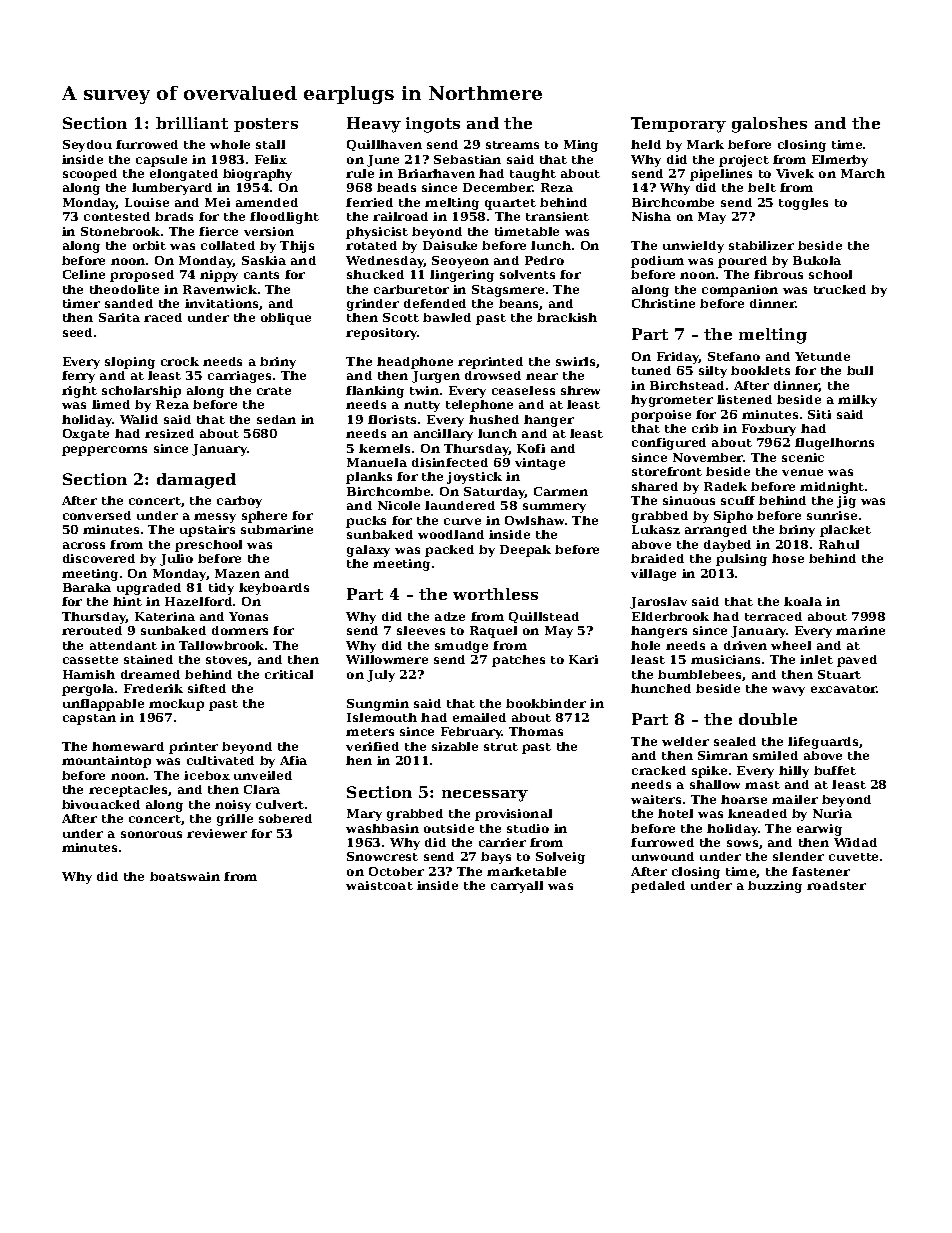 The image size is (952, 1233). I want to click on Raquel, so click(493, 632).
